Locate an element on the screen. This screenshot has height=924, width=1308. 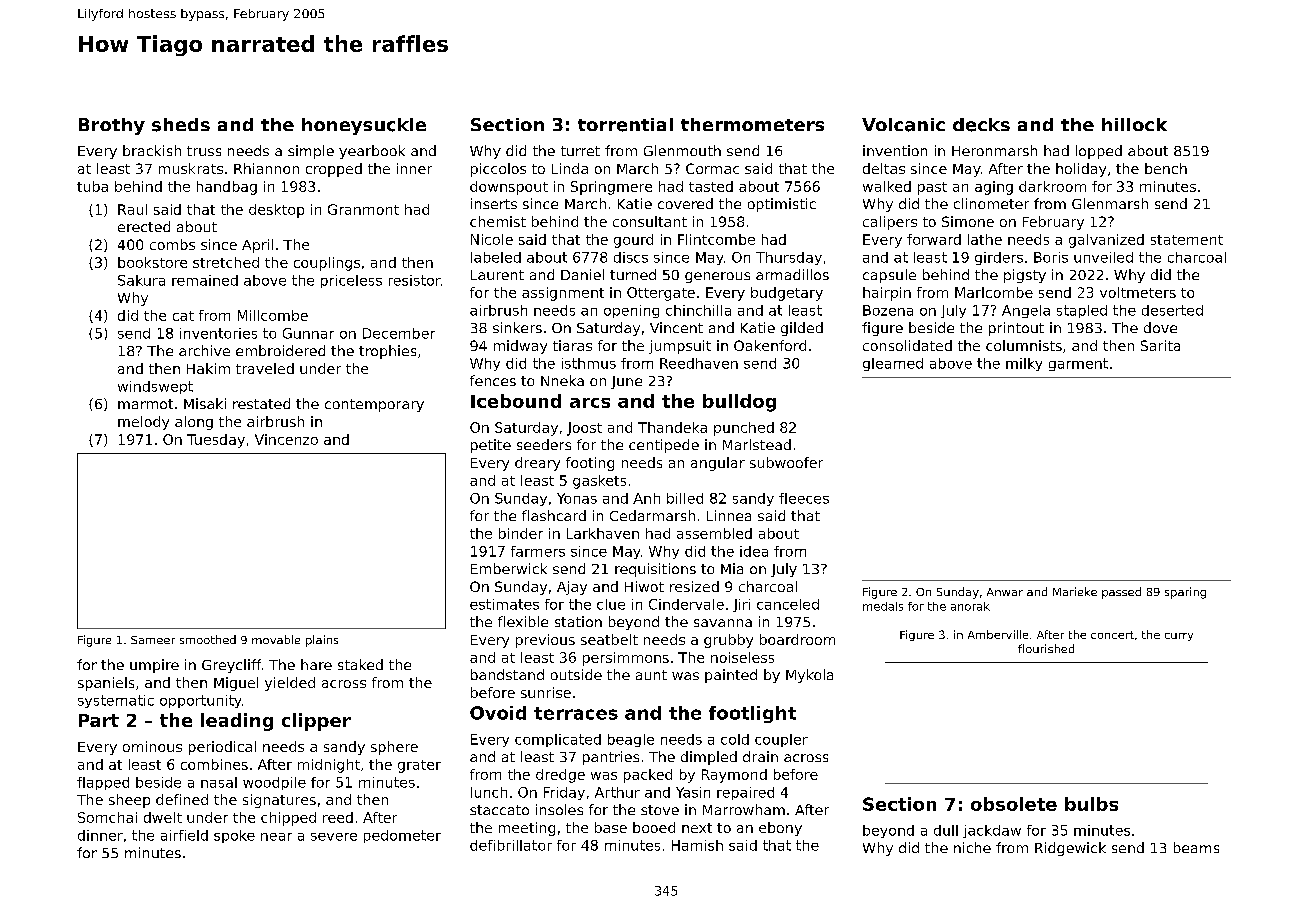
sparing is located at coordinates (1185, 593).
